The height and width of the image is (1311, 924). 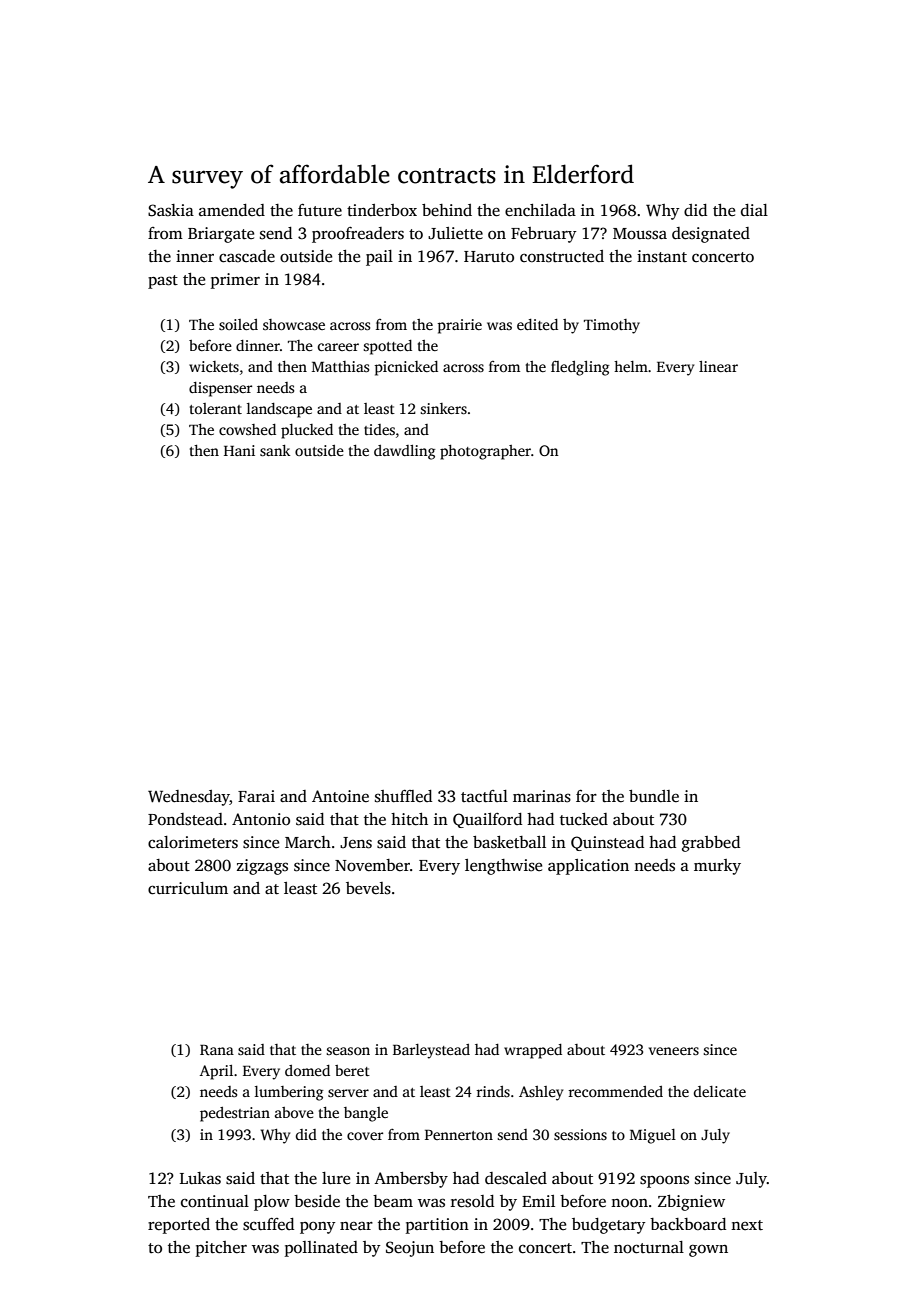 I want to click on sinkers, so click(x=443, y=408).
